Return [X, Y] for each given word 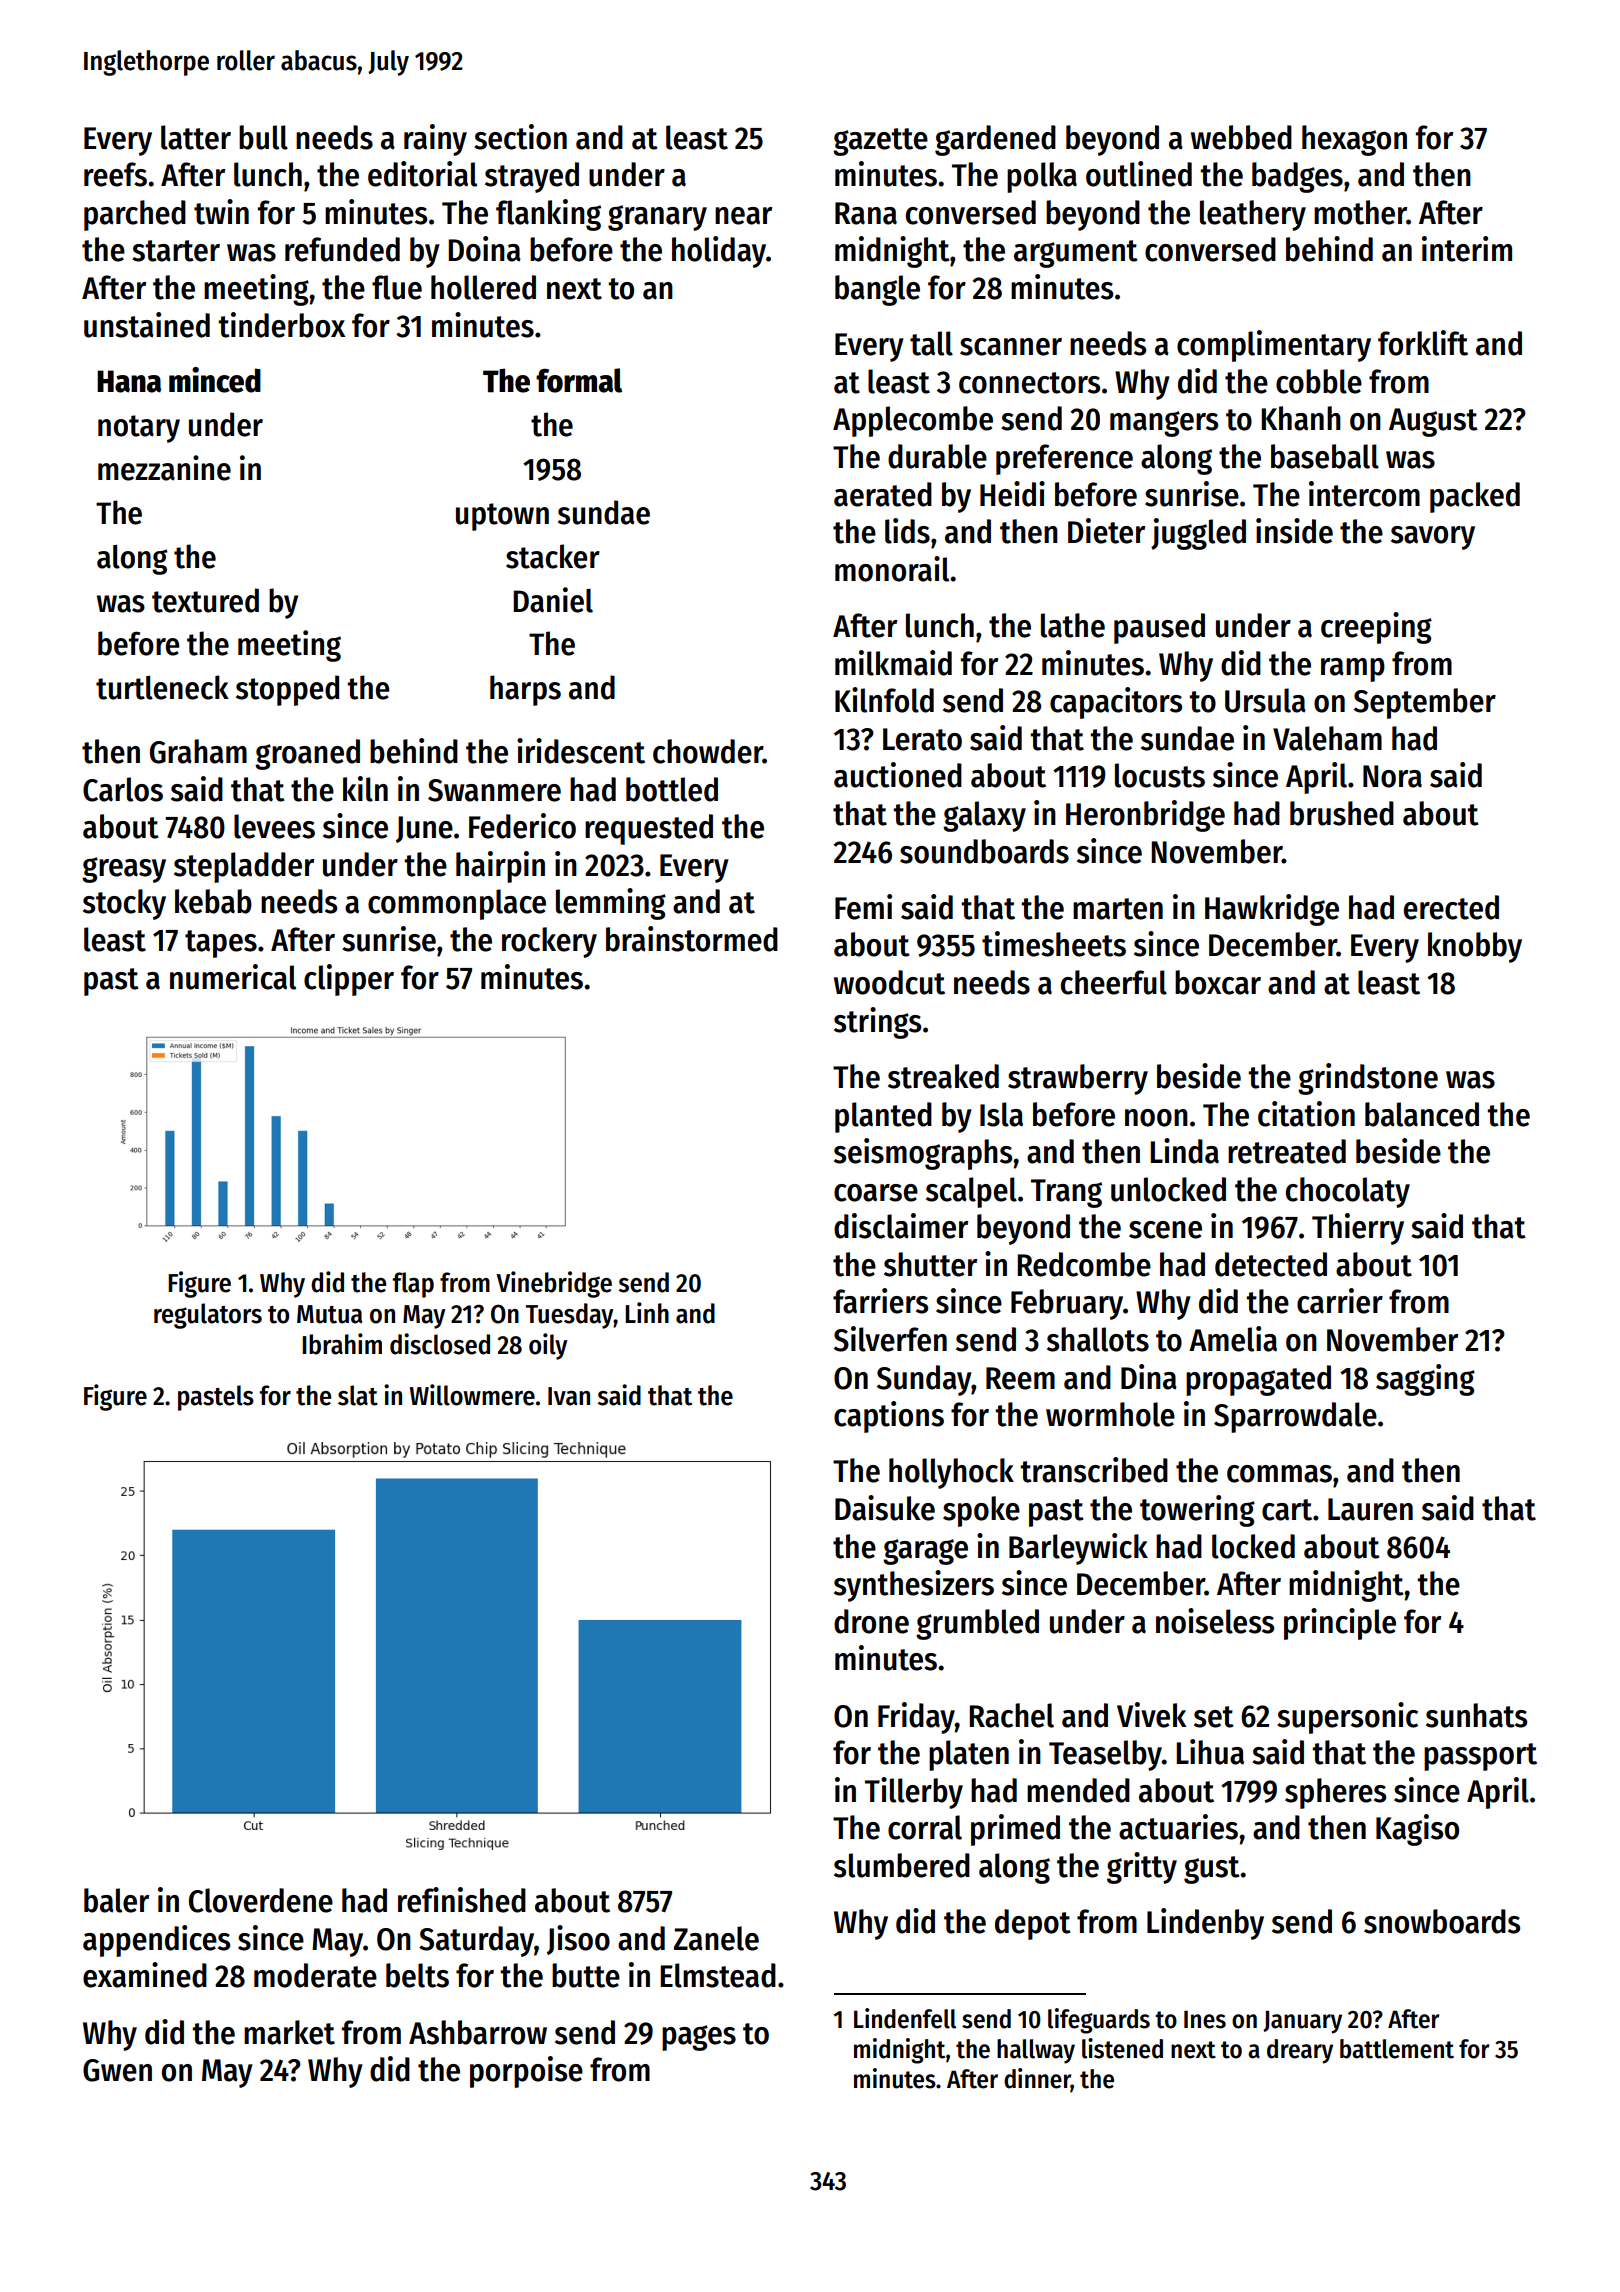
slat [358, 1395]
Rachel [1011, 1715]
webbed [1241, 137]
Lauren [1370, 1509]
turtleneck [162, 687]
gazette [880, 142]
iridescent [581, 751]
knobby [1475, 947]
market [289, 2032]
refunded [342, 249]
